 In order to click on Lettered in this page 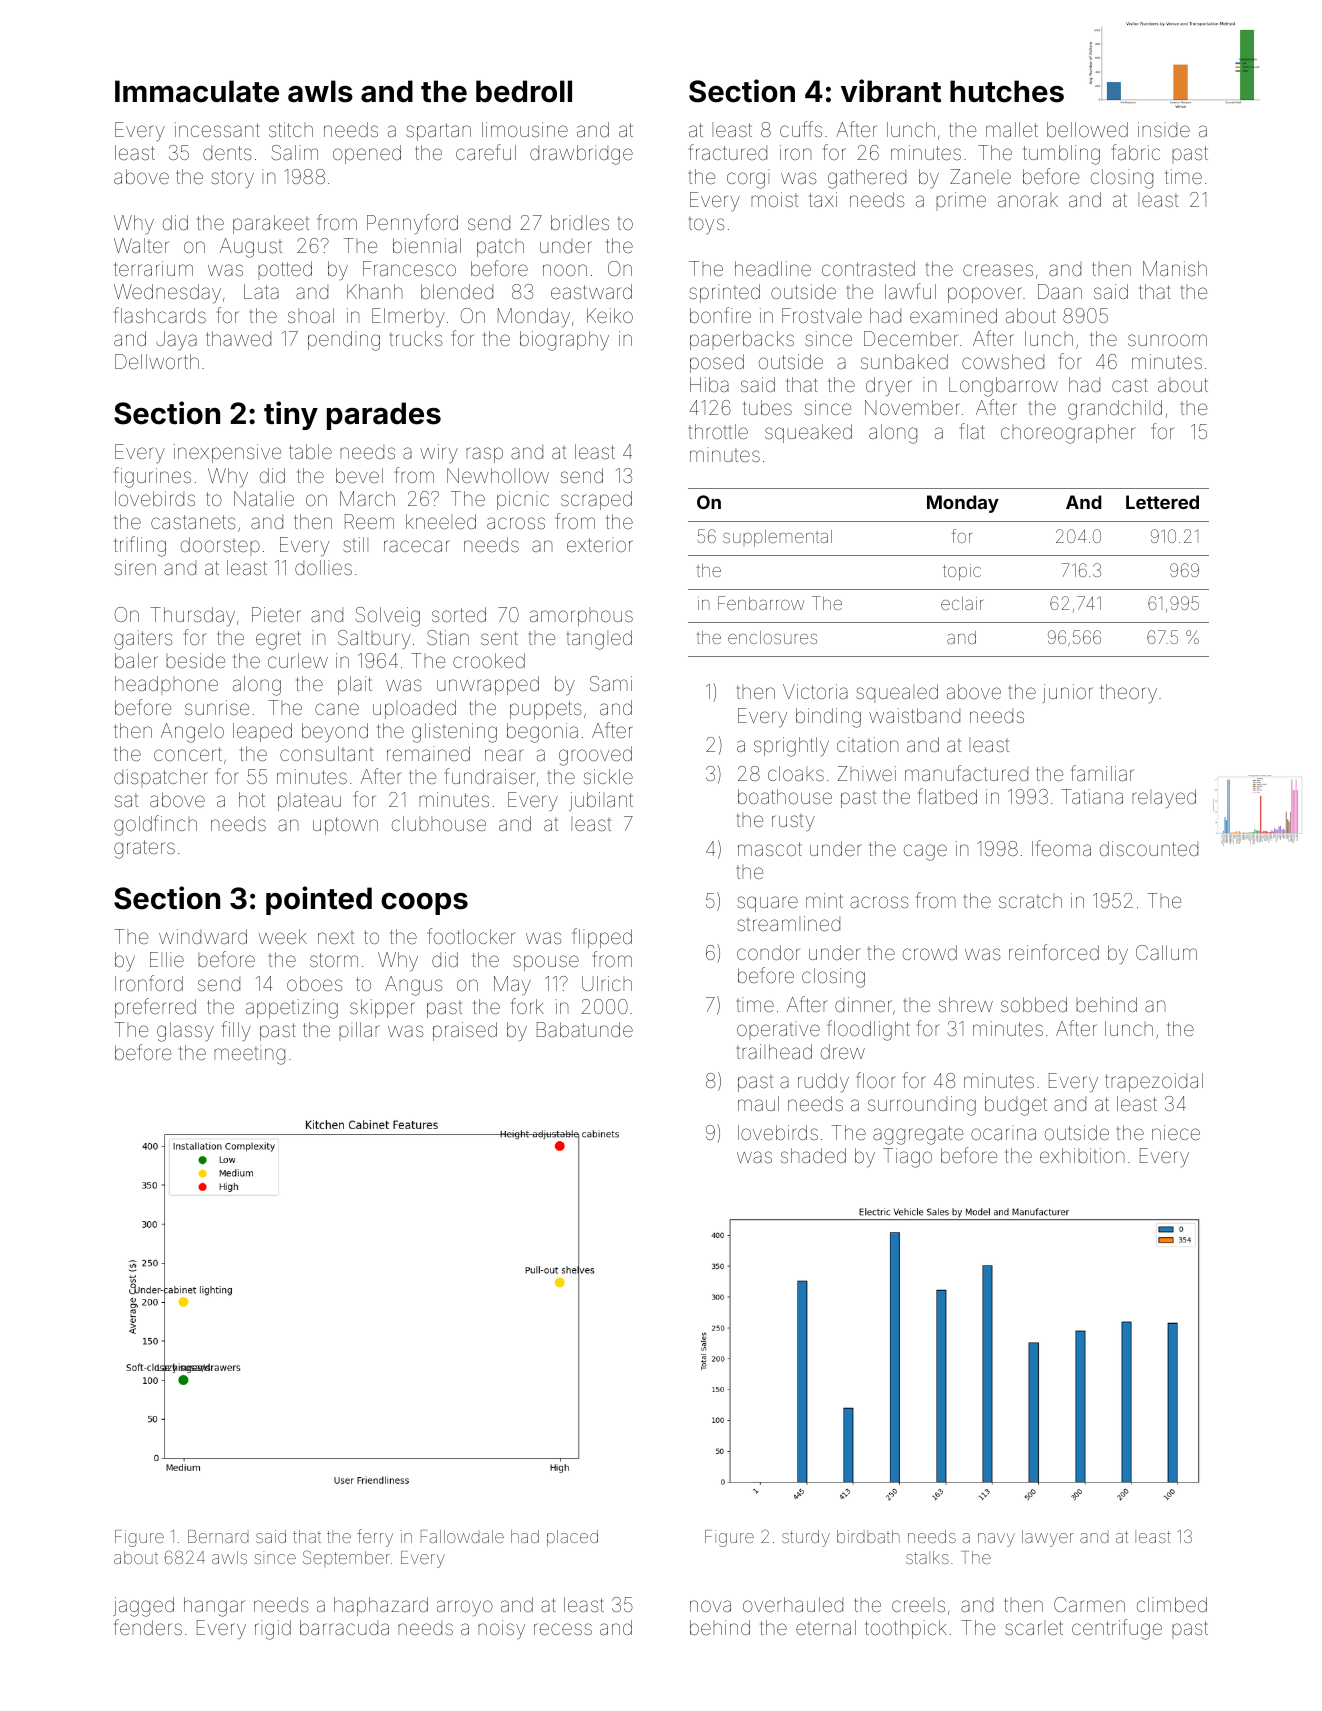, I will do `click(1162, 502)`.
